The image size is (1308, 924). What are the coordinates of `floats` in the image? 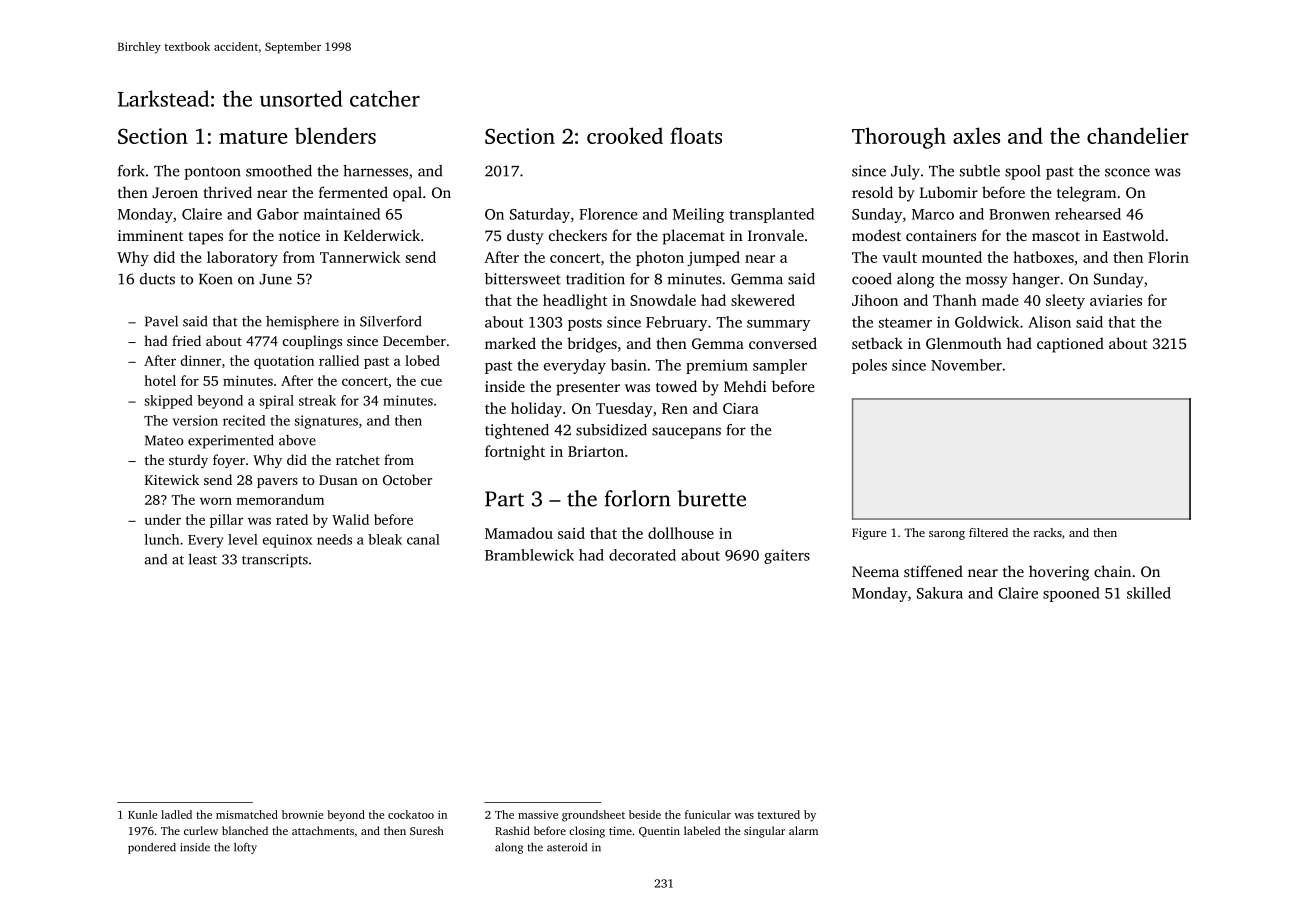 It's located at (696, 135).
